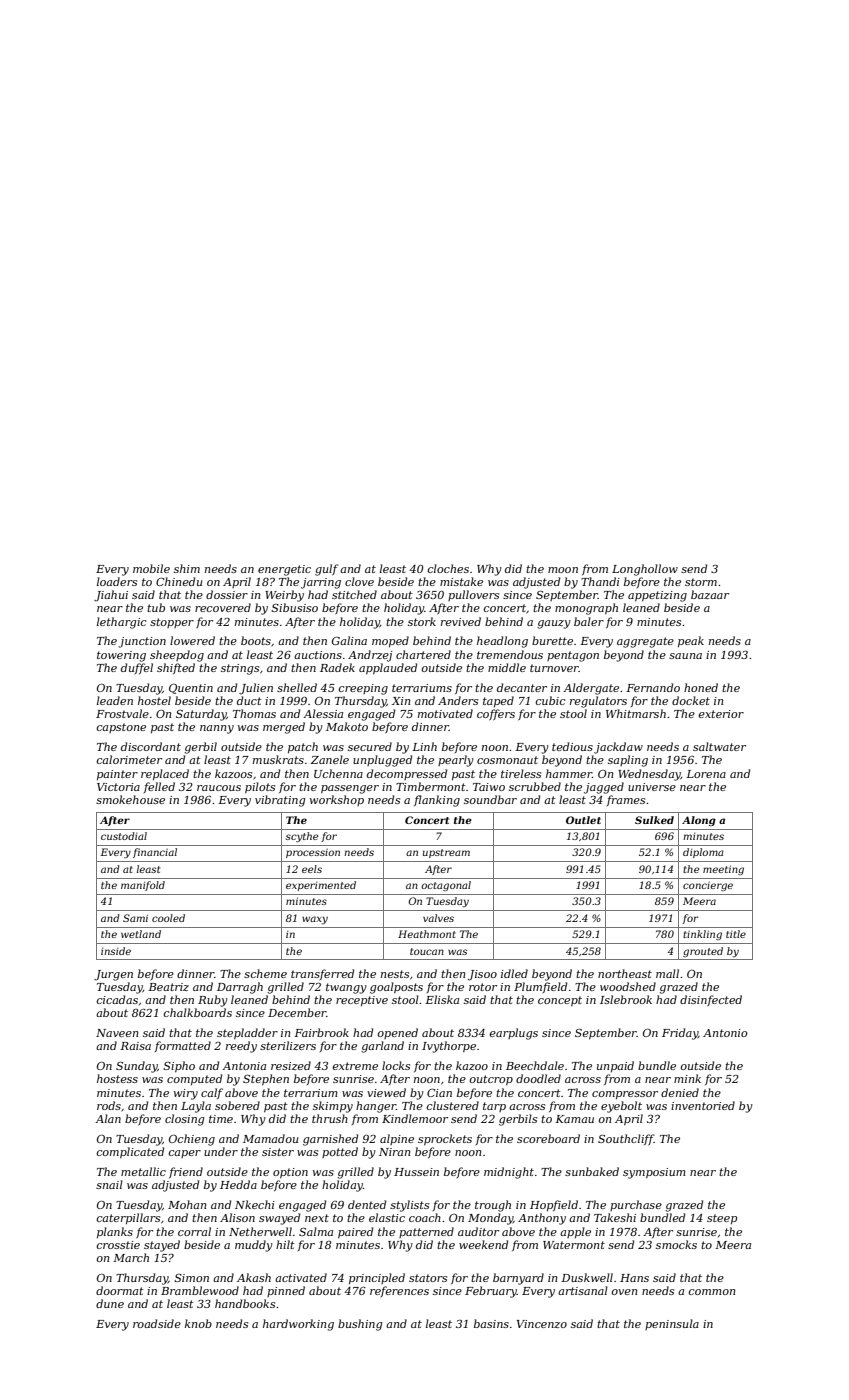 This screenshot has width=849, height=1400. I want to click on roadside, so click(157, 1323).
